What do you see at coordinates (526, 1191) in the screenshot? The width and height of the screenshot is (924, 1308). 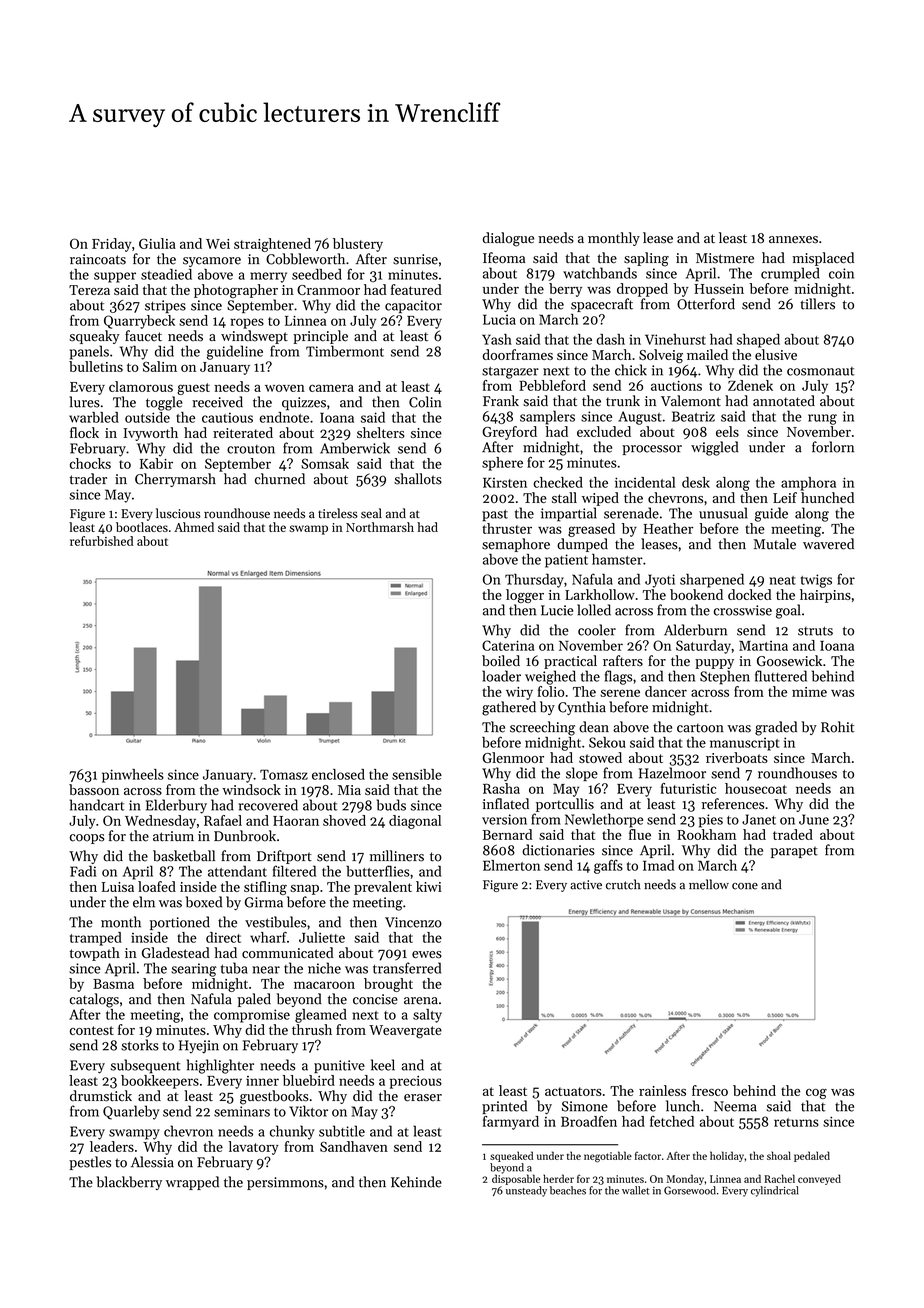 I see `unsteady` at bounding box center [526, 1191].
